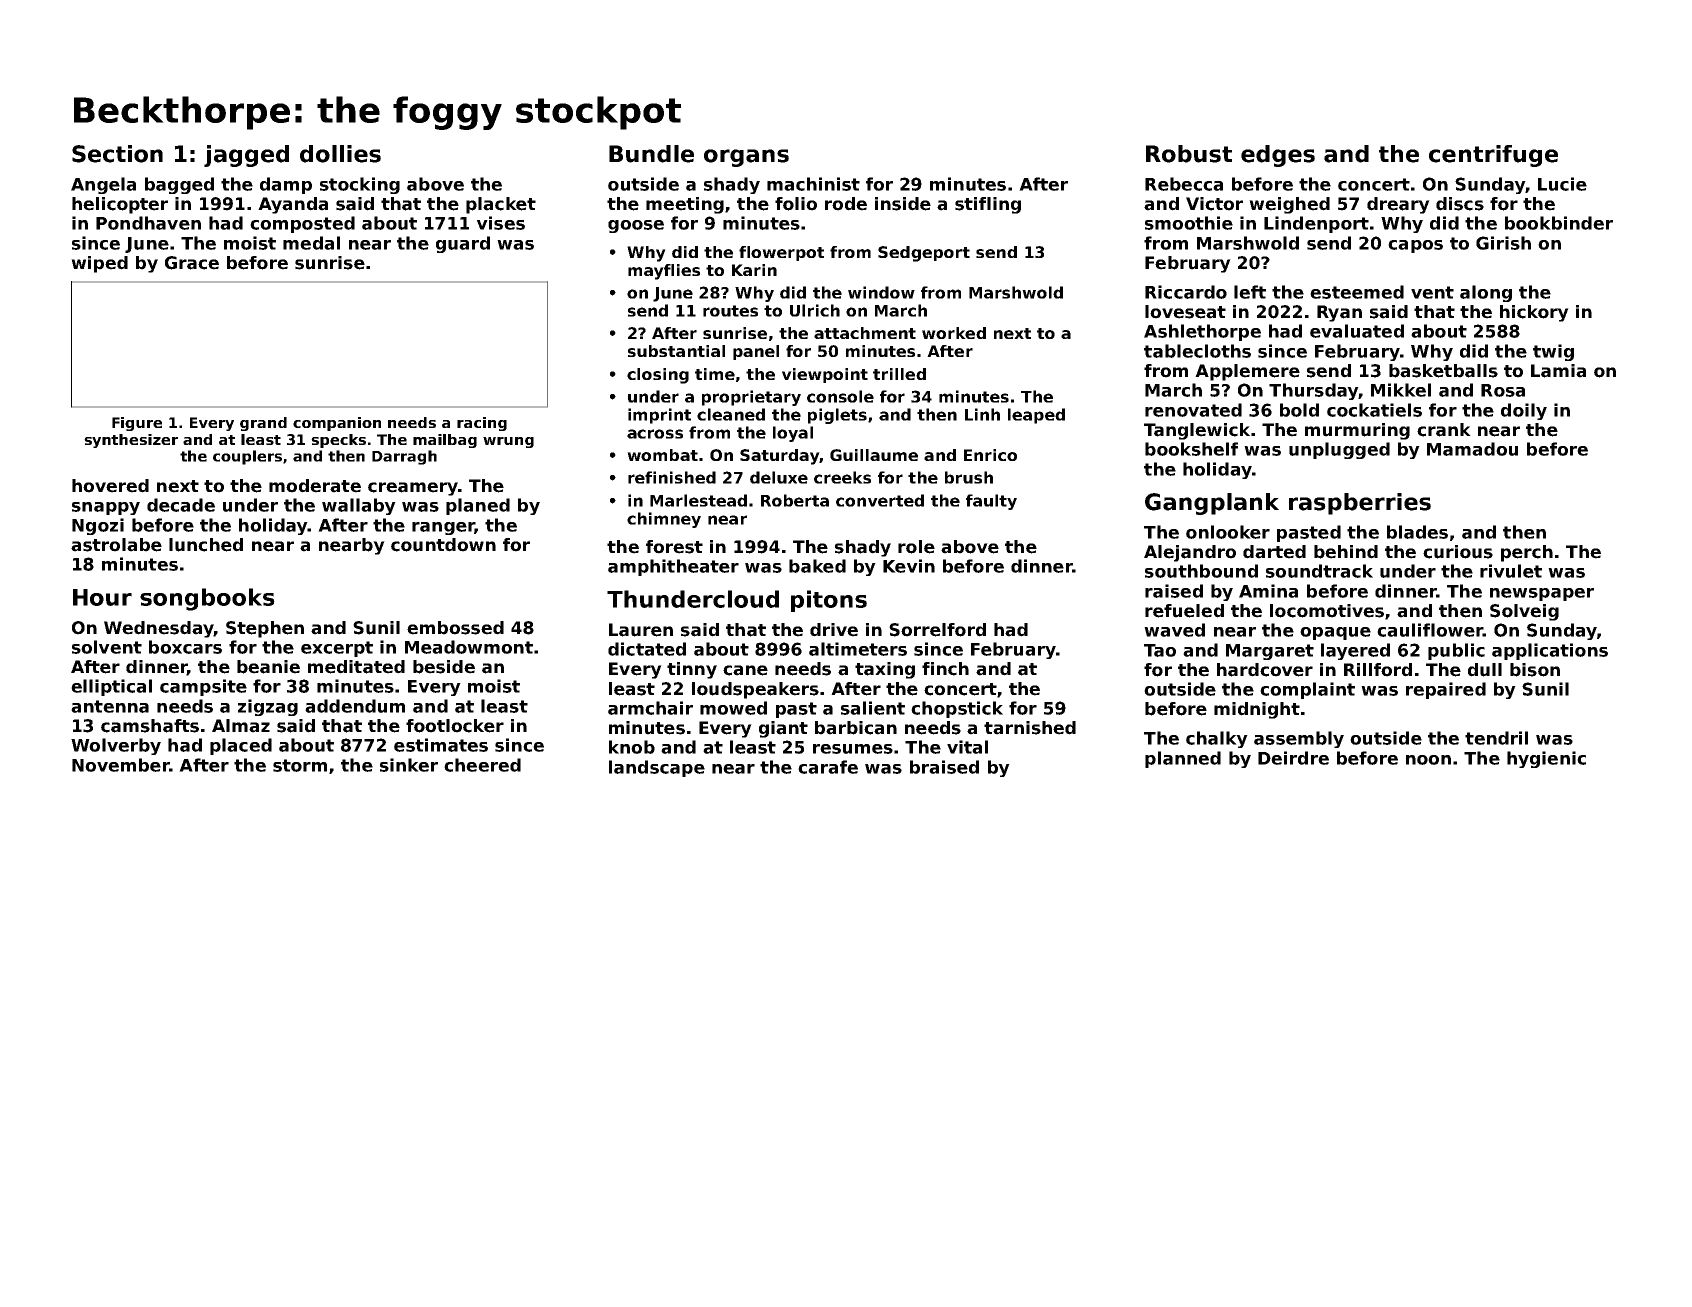 The width and height of the screenshot is (1692, 1307). I want to click on inside, so click(903, 204).
